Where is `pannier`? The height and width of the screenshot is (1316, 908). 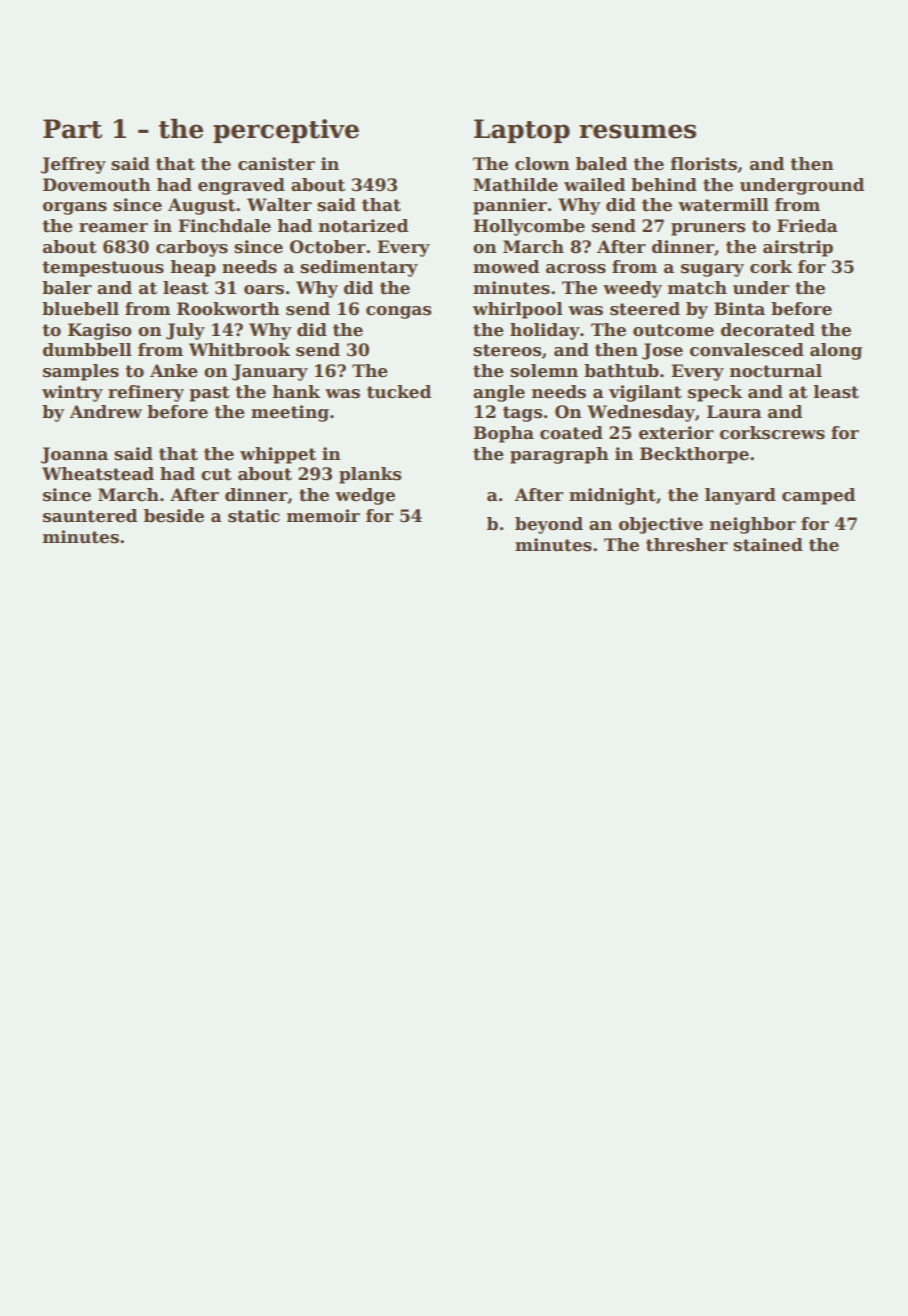 pannier is located at coordinates (510, 206).
